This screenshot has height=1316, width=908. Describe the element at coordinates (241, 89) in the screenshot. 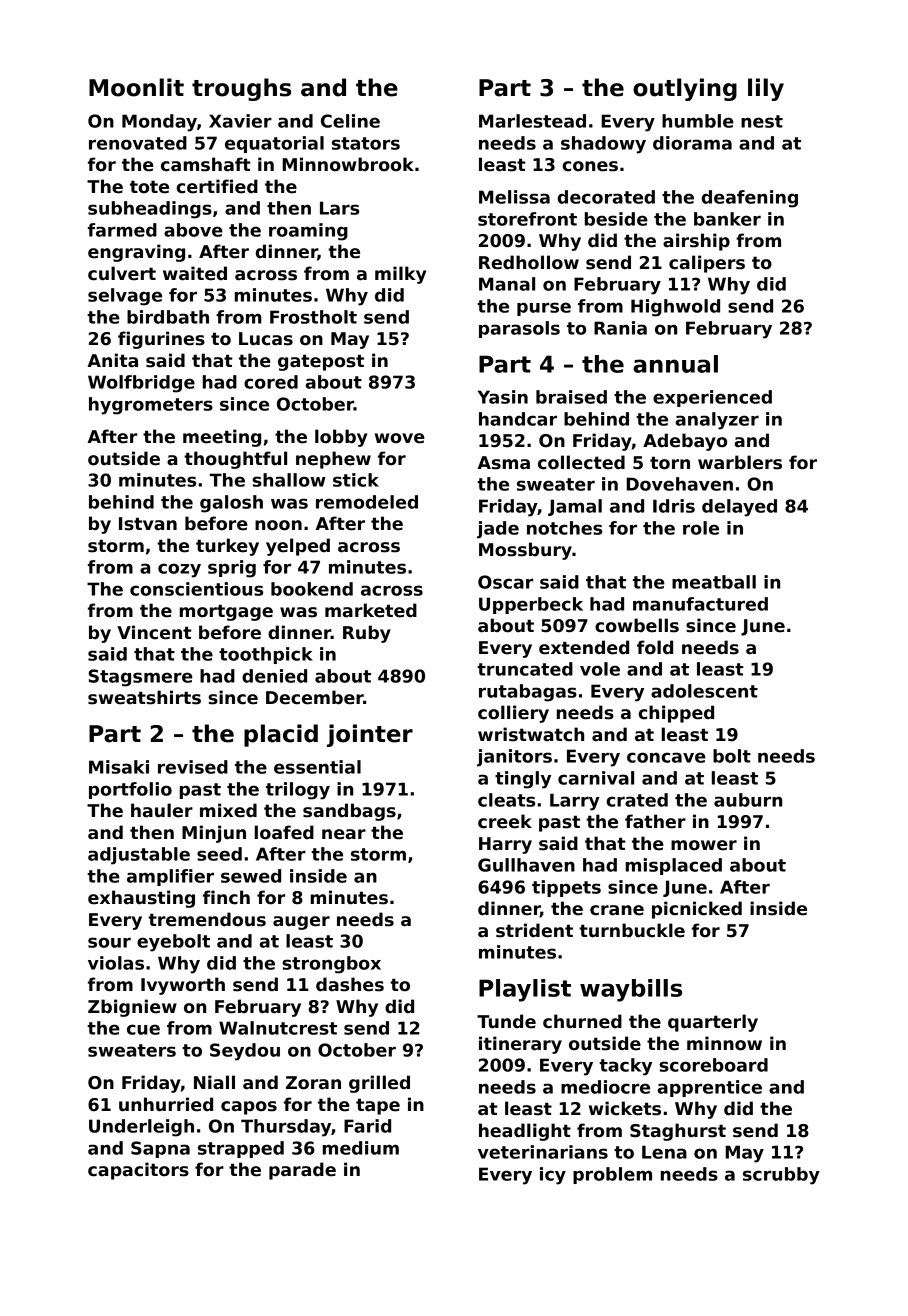

I see `troughs` at that location.
